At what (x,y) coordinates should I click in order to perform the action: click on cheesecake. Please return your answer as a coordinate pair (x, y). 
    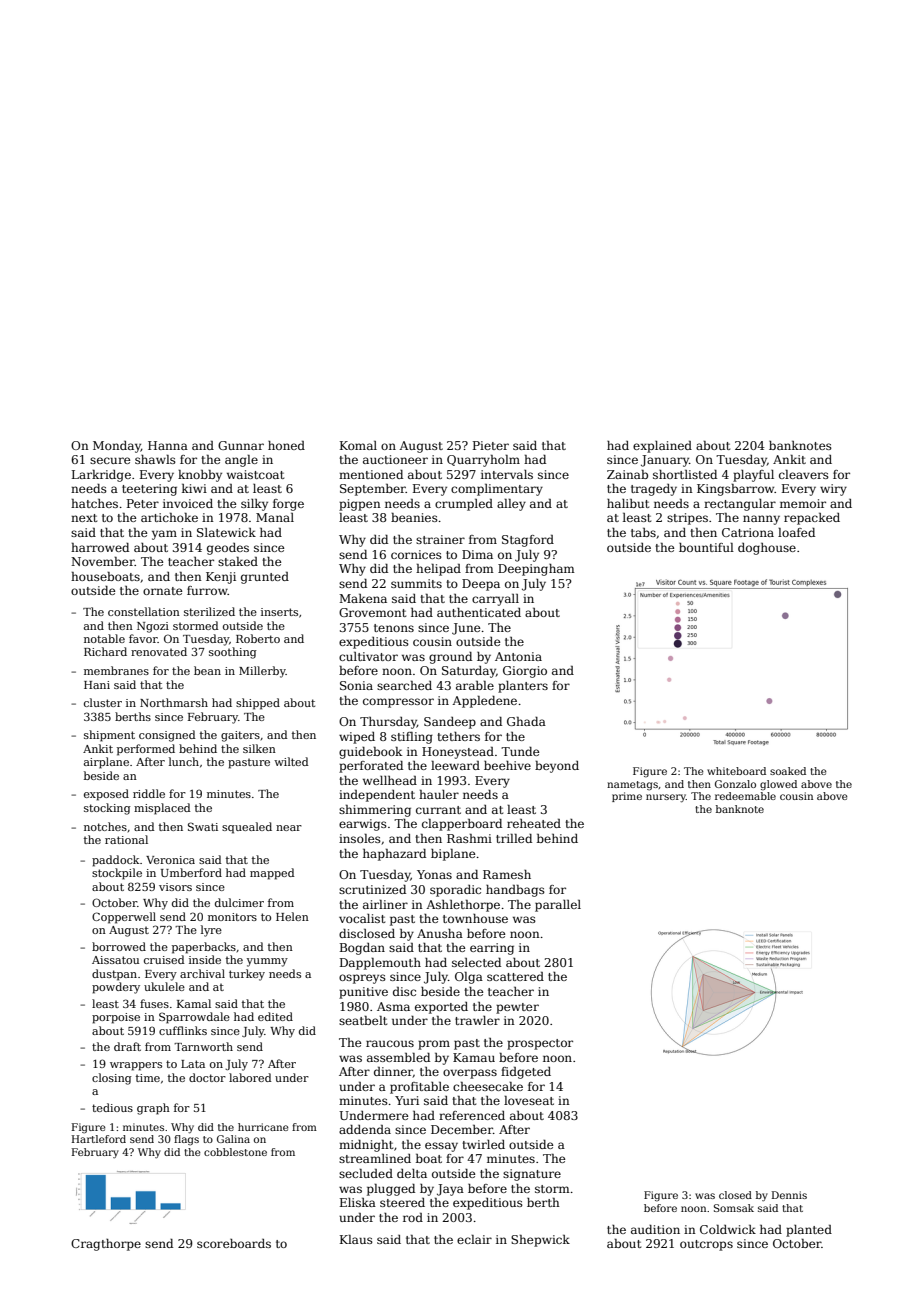
    Looking at the image, I should click on (488, 1086).
